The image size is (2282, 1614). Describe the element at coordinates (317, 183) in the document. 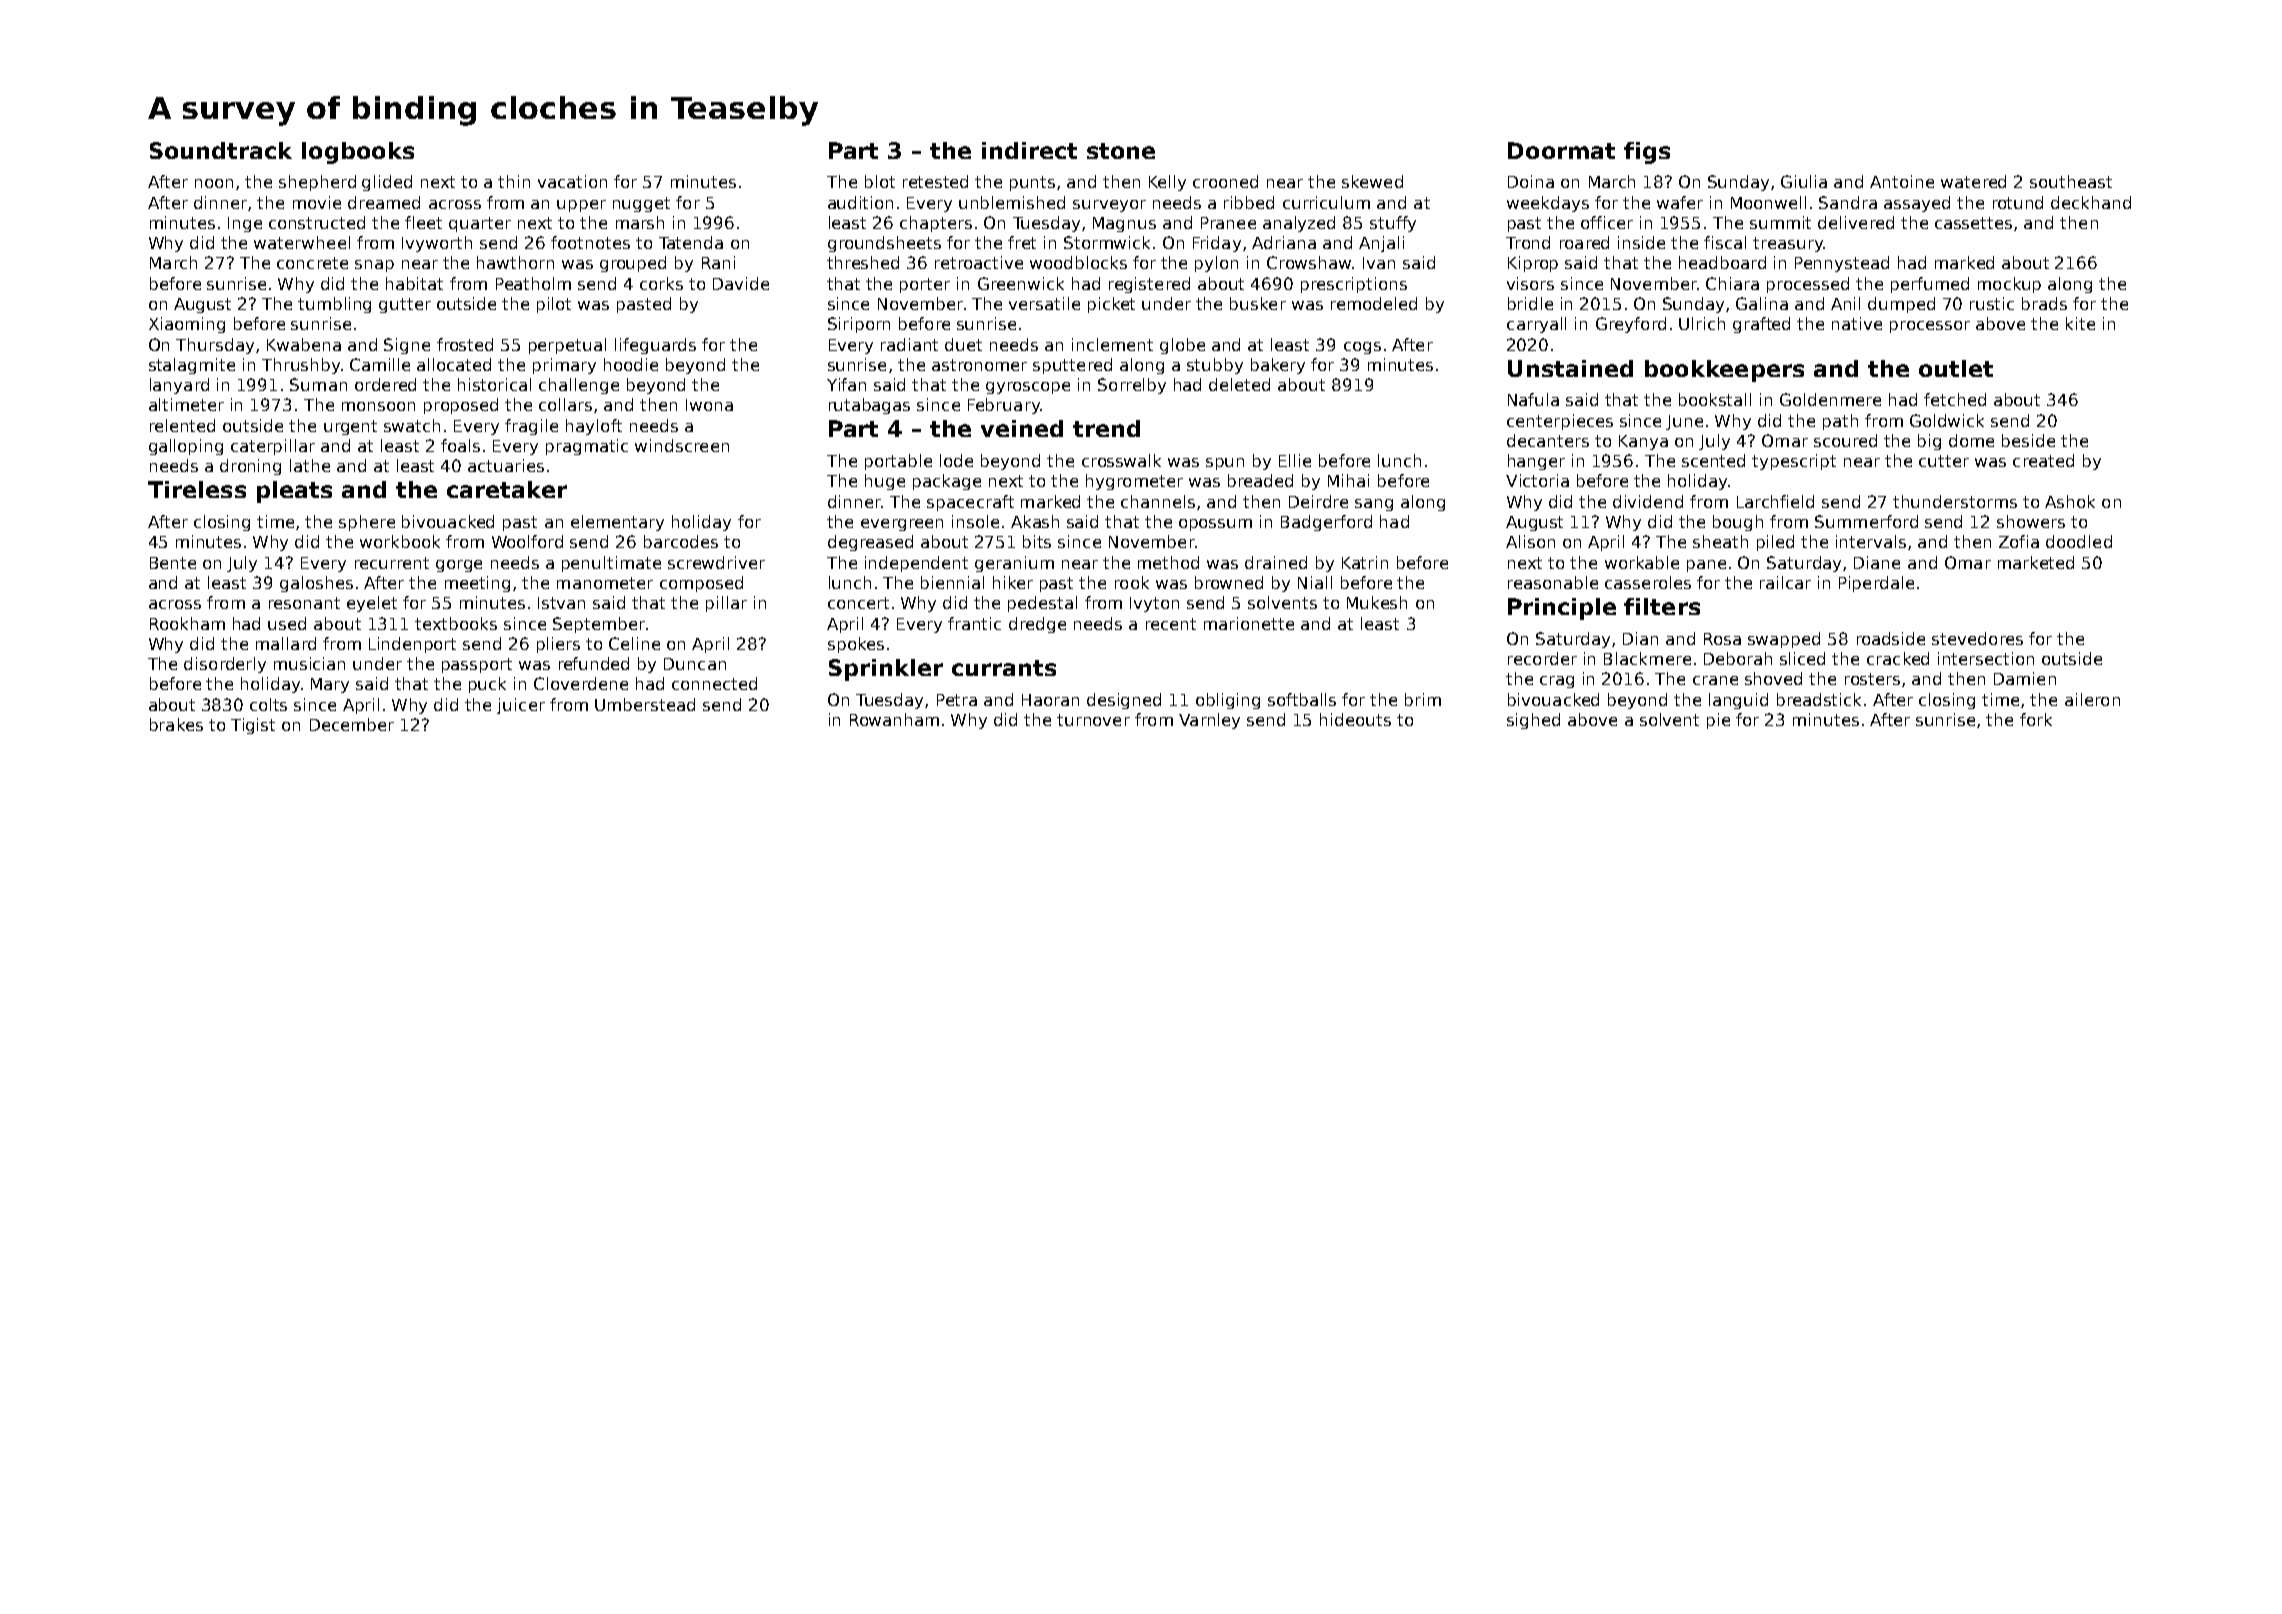

I see `shepherd` at that location.
